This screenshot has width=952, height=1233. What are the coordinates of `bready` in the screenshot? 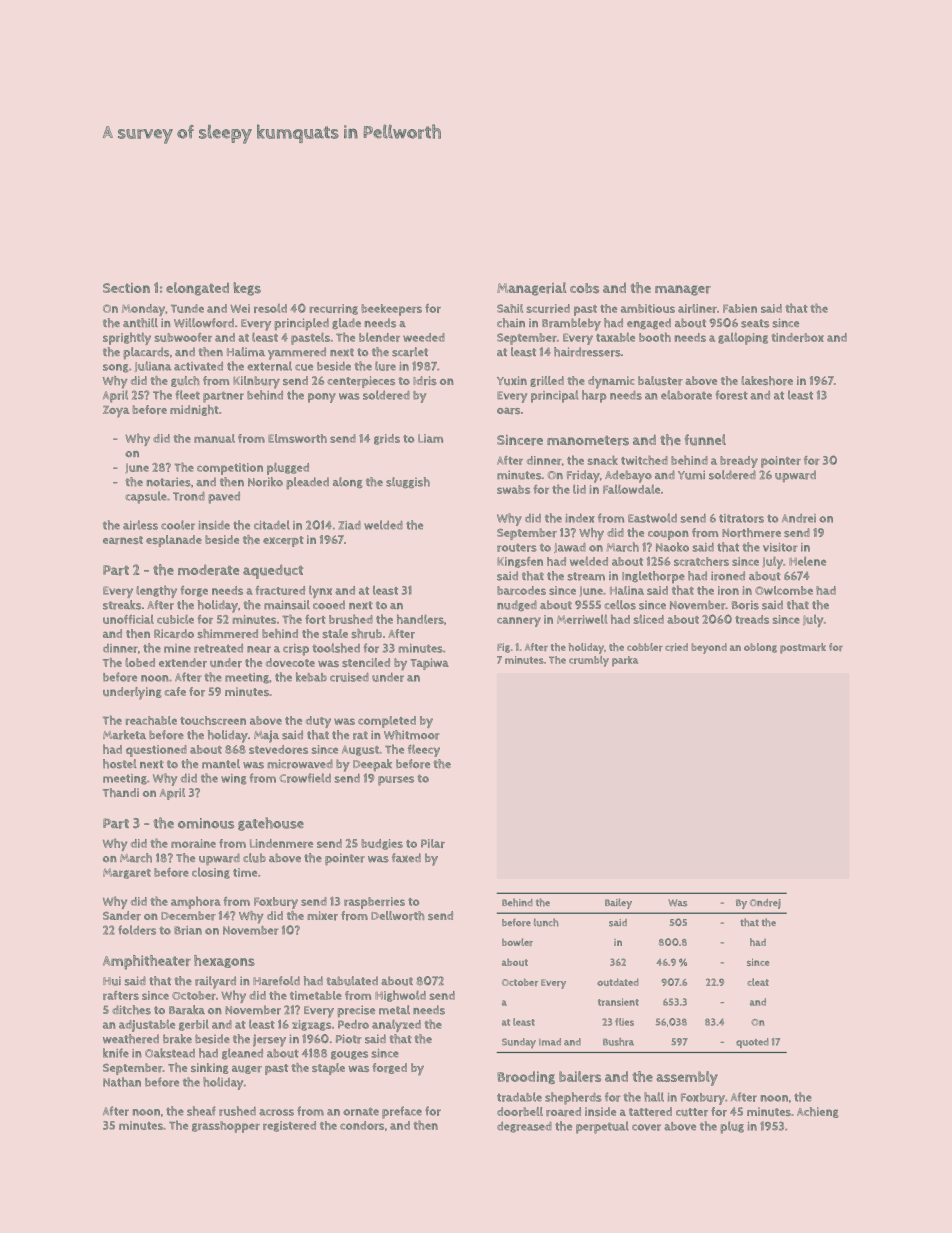 It's located at (739, 462).
